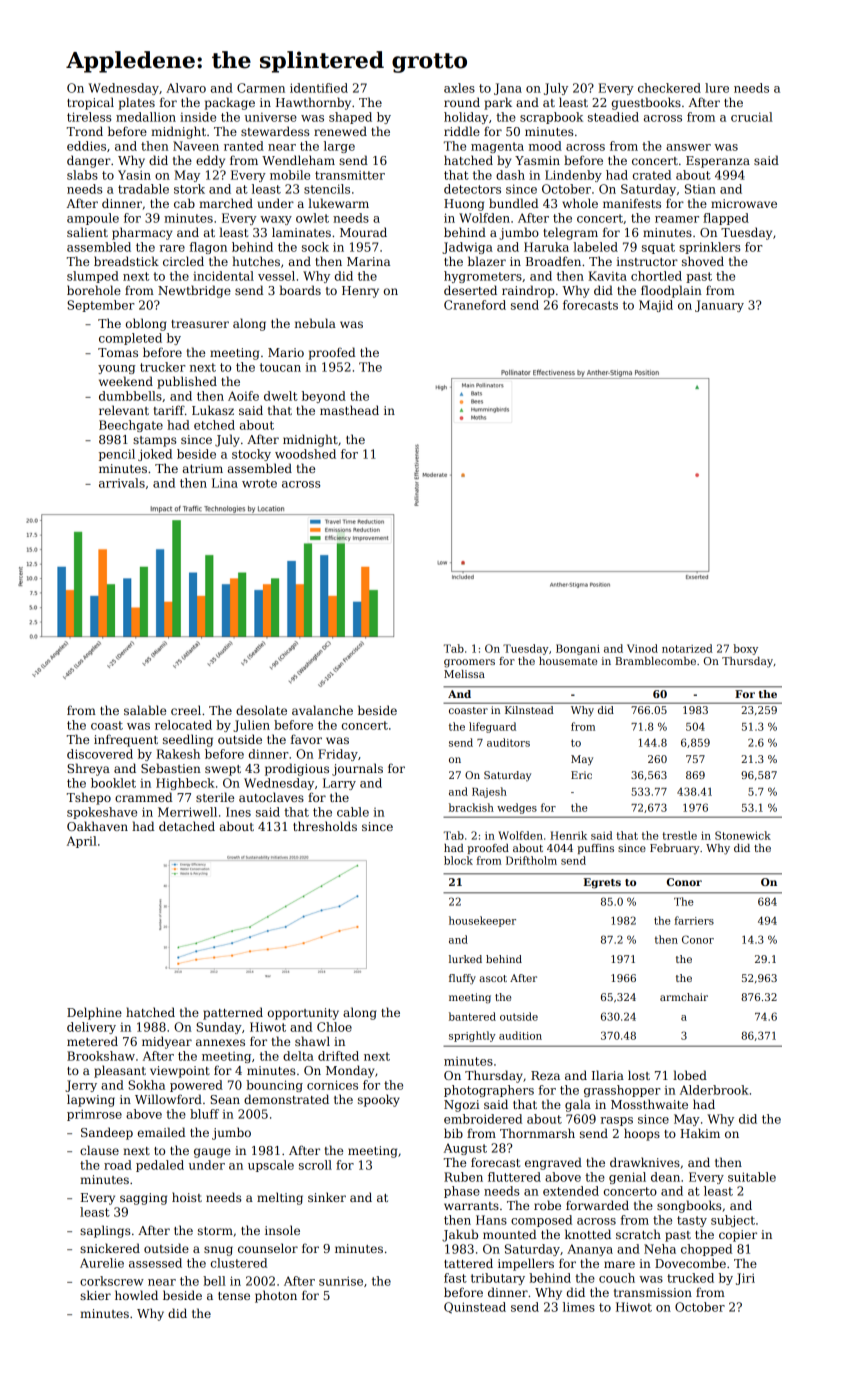  Describe the element at coordinates (752, 117) in the document. I see `crucial` at that location.
